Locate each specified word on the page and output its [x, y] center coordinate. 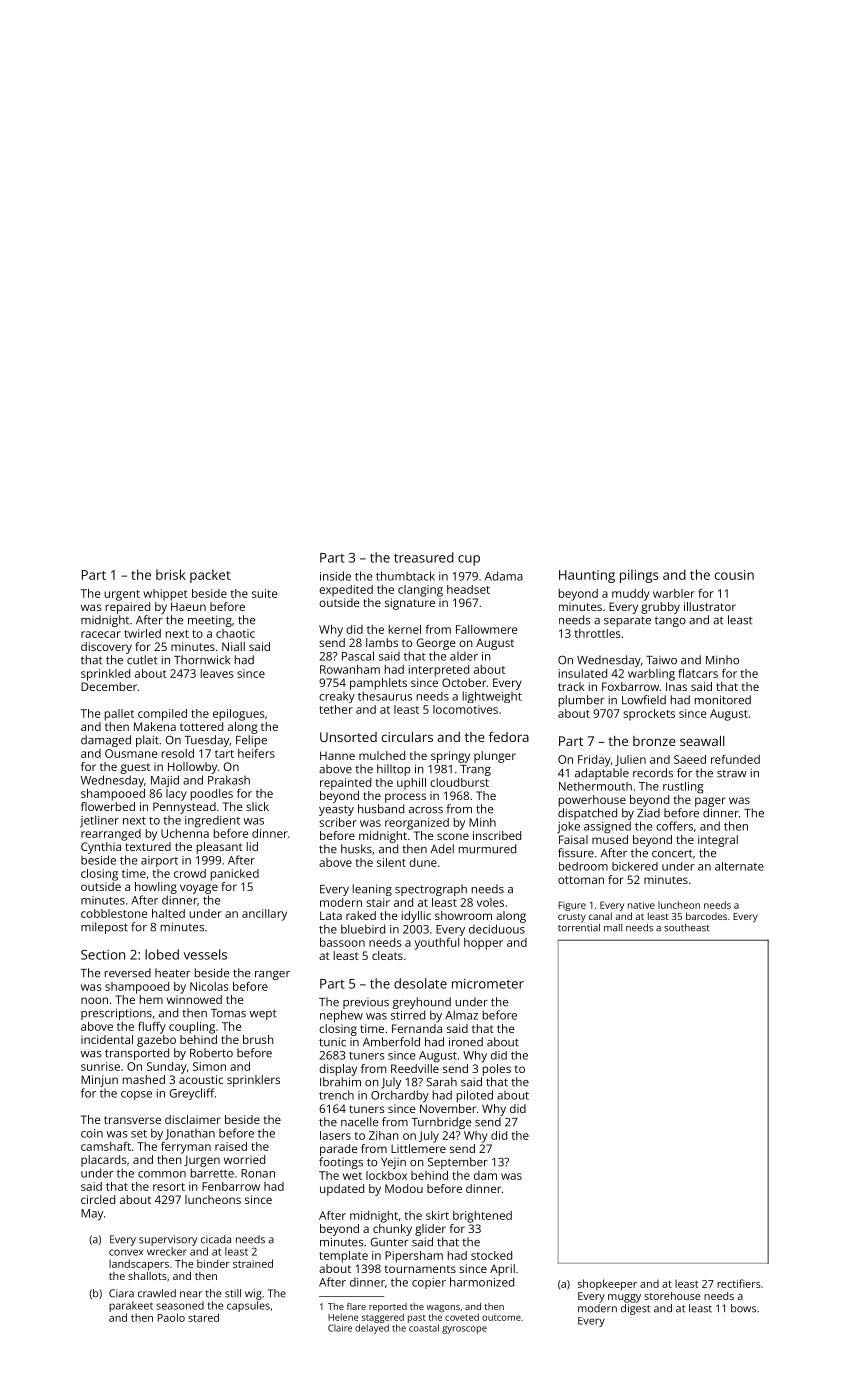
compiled [162, 715]
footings [341, 1163]
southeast [687, 928]
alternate [739, 866]
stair [378, 902]
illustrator [710, 606]
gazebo [156, 1041]
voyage [199, 889]
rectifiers [739, 1283]
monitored [723, 700]
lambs [382, 642]
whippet [165, 595]
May [92, 1215]
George [436, 644]
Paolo [171, 1317]
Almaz [461, 1015]
